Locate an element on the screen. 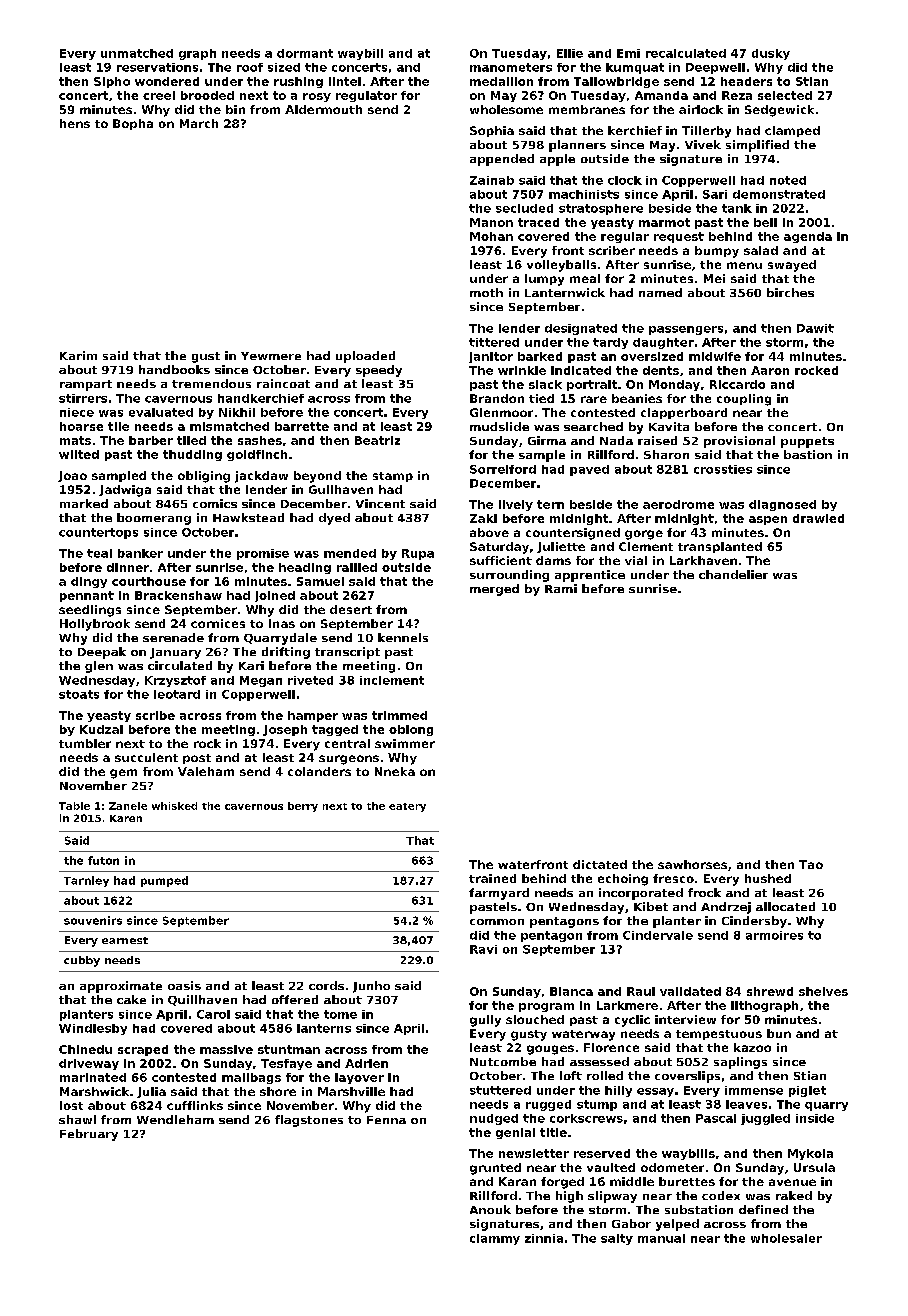 The width and height of the screenshot is (908, 1316). eatery is located at coordinates (407, 807).
